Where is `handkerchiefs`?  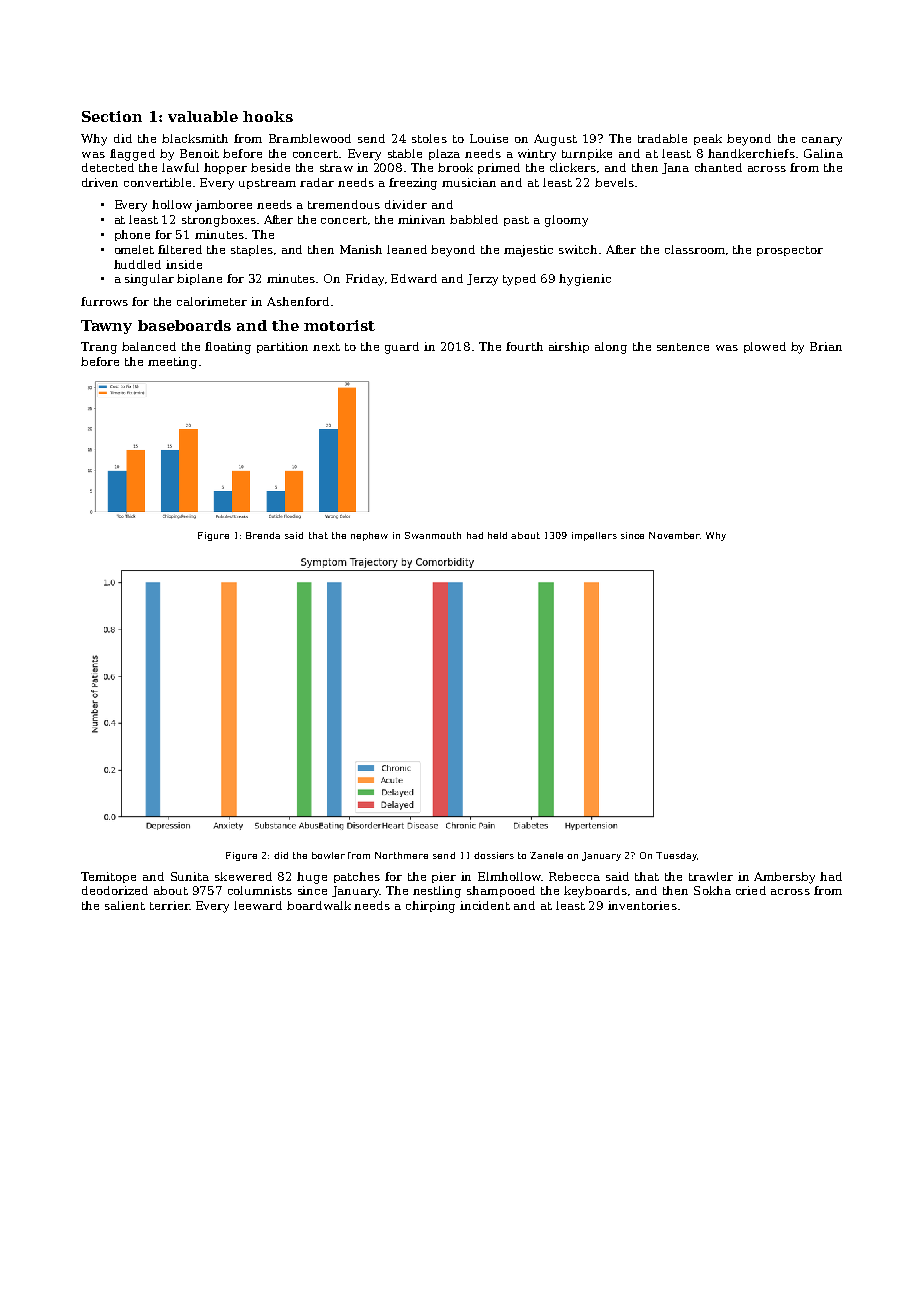
handkerchiefs is located at coordinates (751, 153).
